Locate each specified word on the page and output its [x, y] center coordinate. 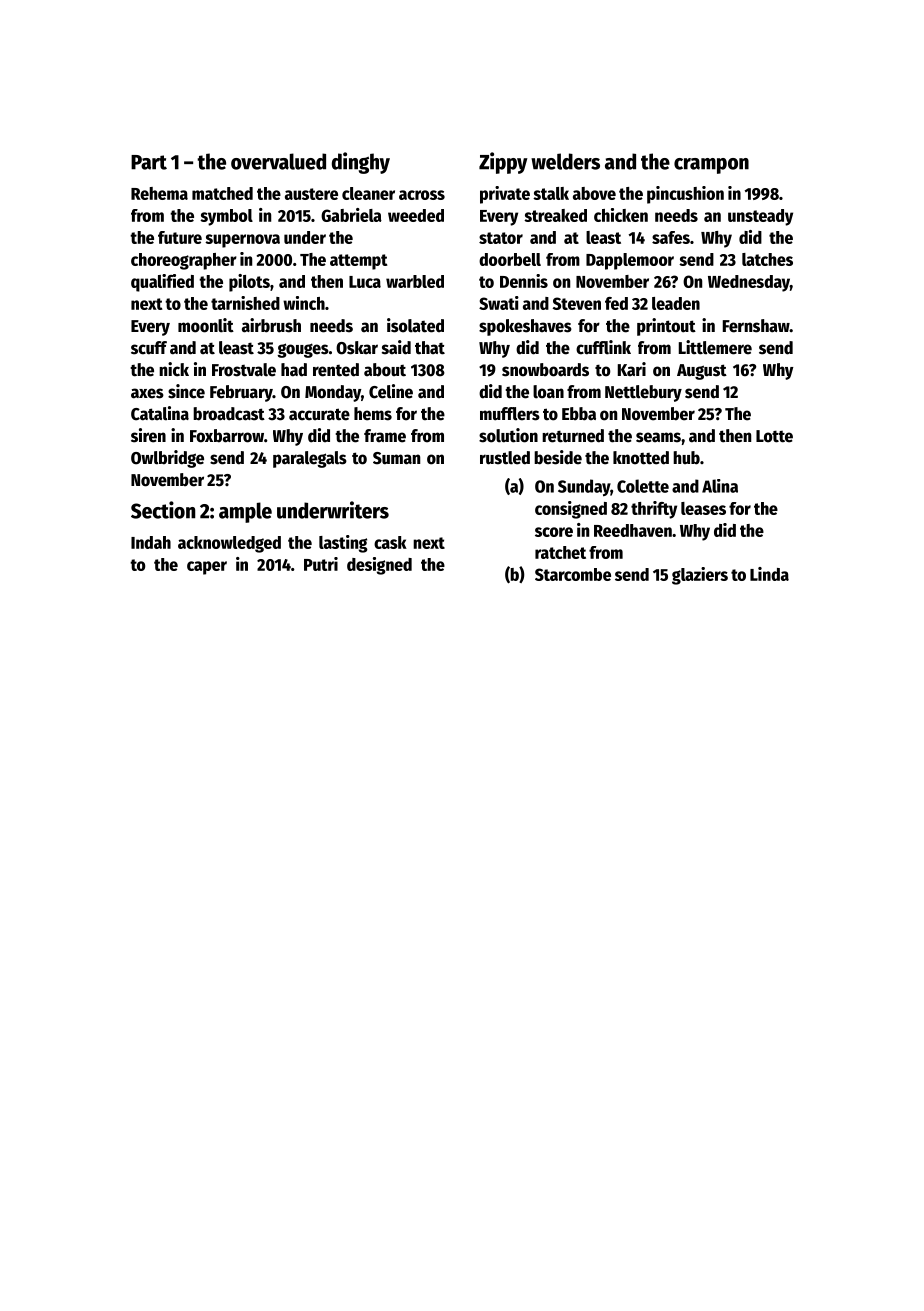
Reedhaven [633, 530]
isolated [415, 325]
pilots [249, 283]
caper [207, 568]
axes [147, 393]
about [385, 370]
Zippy [503, 163]
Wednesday [749, 283]
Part [149, 162]
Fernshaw [756, 326]
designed [379, 566]
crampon [711, 166]
